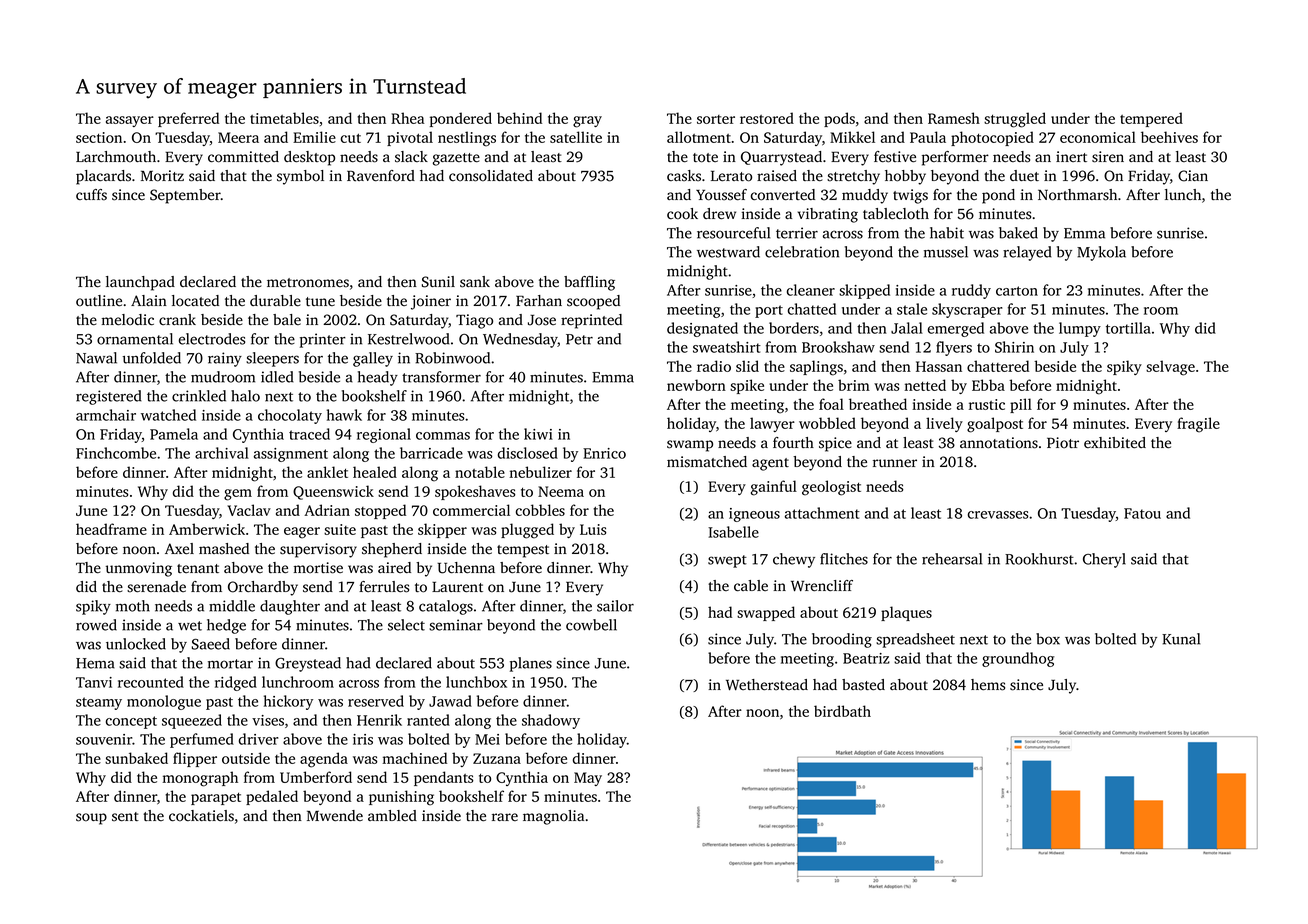 This screenshot has width=1308, height=924. I want to click on gem, so click(238, 495).
